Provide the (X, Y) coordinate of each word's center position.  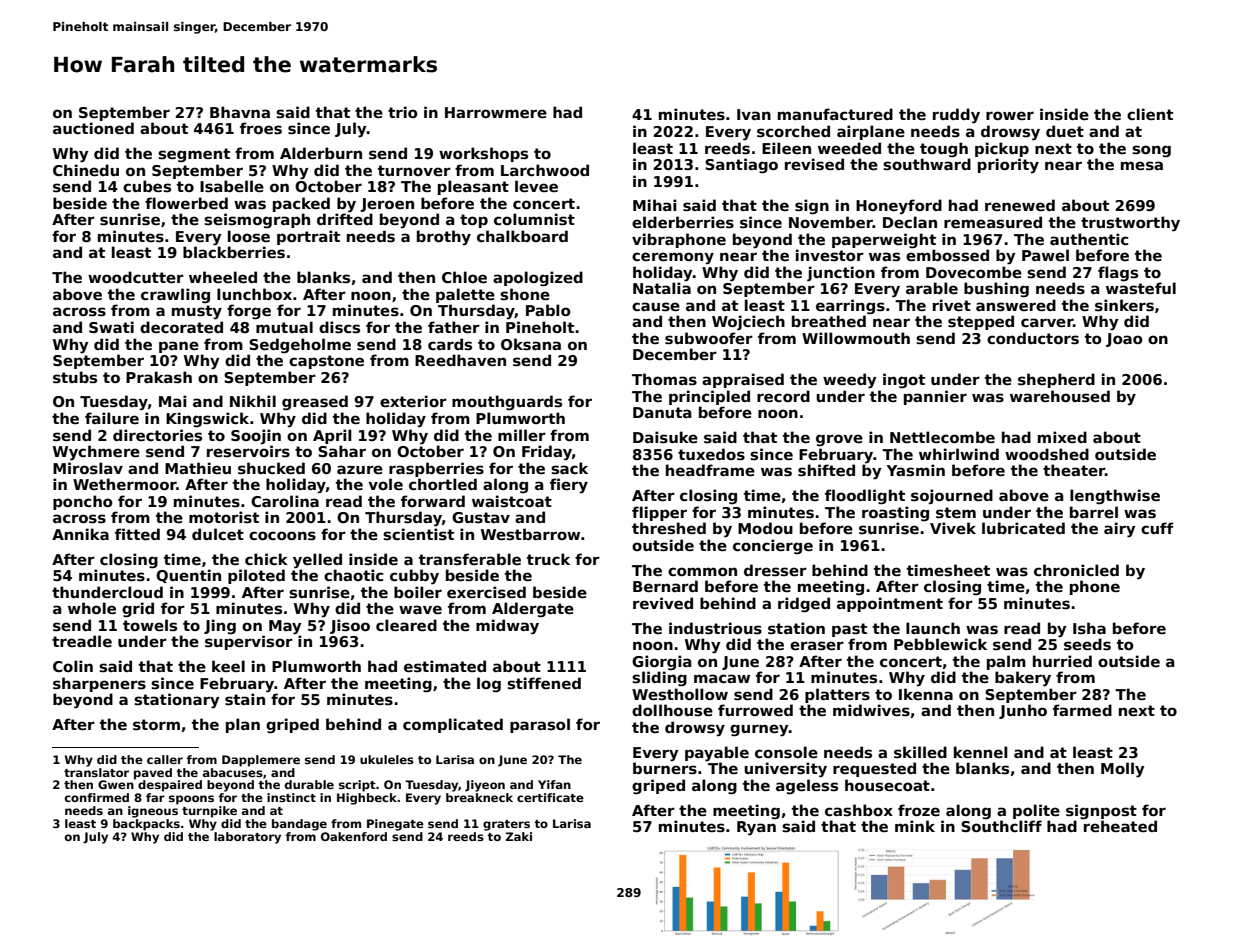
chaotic (353, 575)
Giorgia (661, 662)
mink (915, 826)
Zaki (518, 836)
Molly (1123, 770)
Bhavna (240, 112)
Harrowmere (496, 112)
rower (1010, 115)
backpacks (146, 825)
